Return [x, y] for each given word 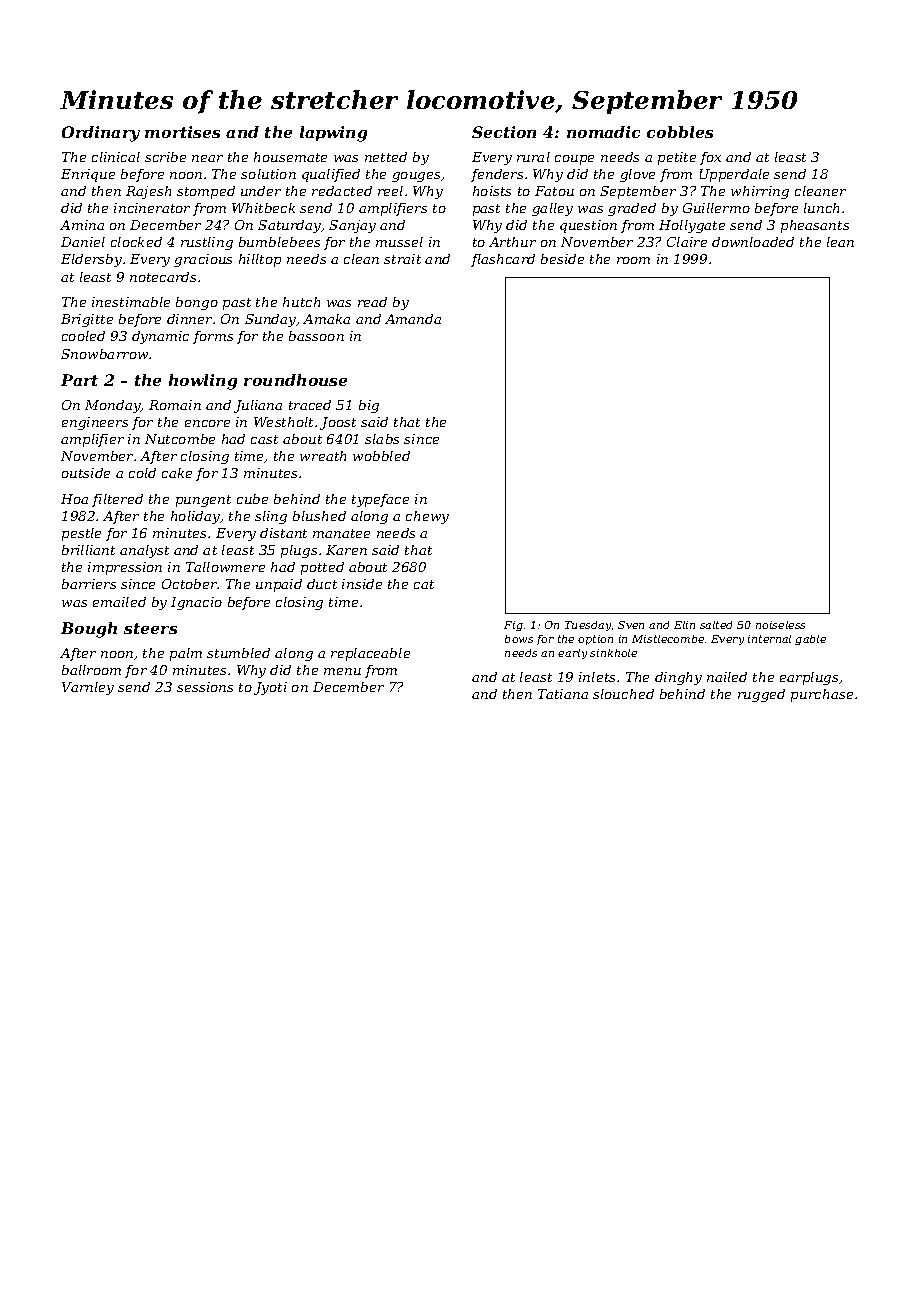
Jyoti [270, 688]
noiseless [780, 625]
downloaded [753, 242]
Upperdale [734, 175]
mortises [182, 132]
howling [203, 382]
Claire [687, 242]
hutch [301, 302]
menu [342, 671]
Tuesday [588, 626]
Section [504, 132]
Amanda [413, 319]
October [190, 584]
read [372, 302]
